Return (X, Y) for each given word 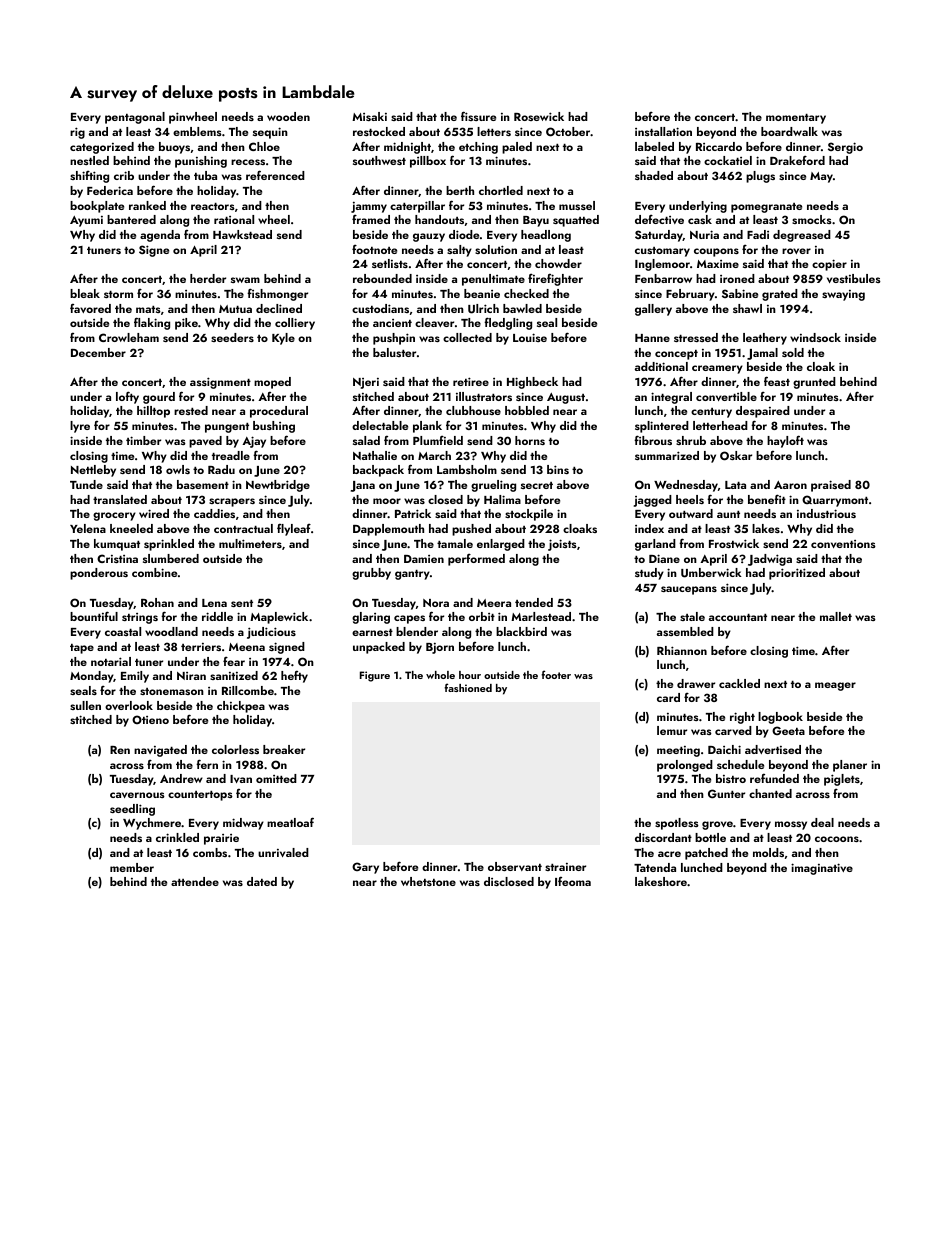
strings (140, 618)
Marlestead (541, 616)
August (566, 398)
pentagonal (135, 118)
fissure (478, 116)
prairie (221, 839)
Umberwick (711, 573)
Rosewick (539, 116)
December (98, 352)
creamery (717, 369)
